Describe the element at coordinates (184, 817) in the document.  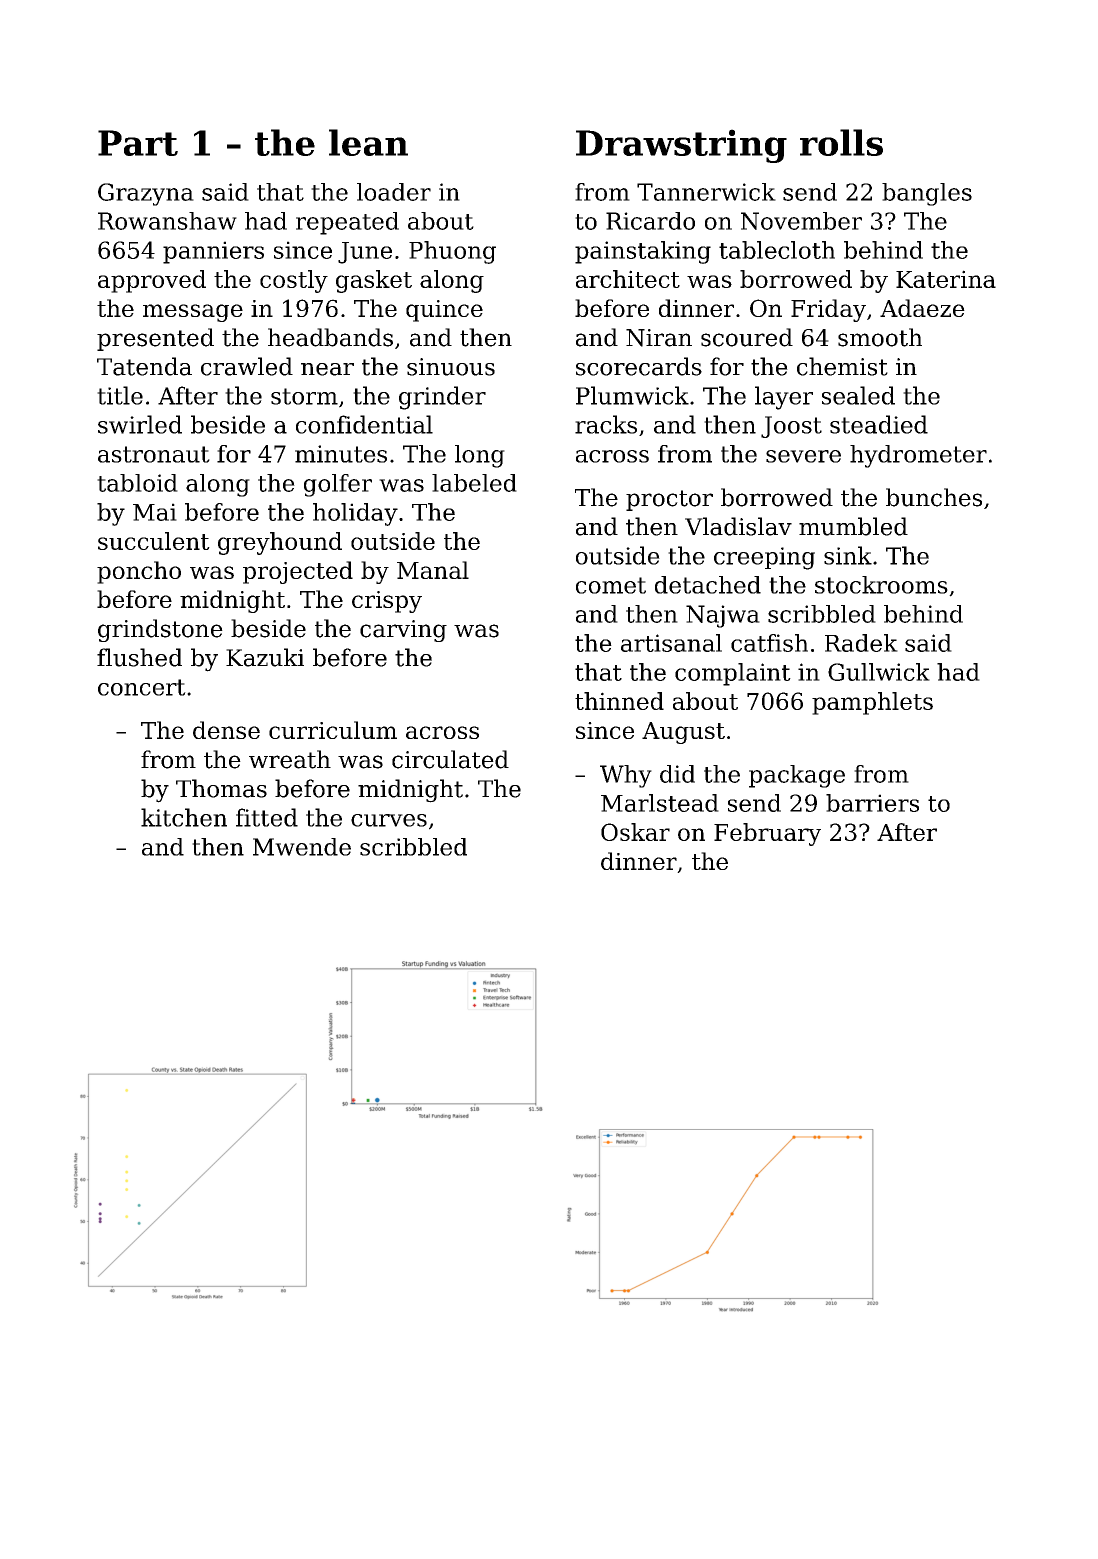
I see `kitchen` at that location.
